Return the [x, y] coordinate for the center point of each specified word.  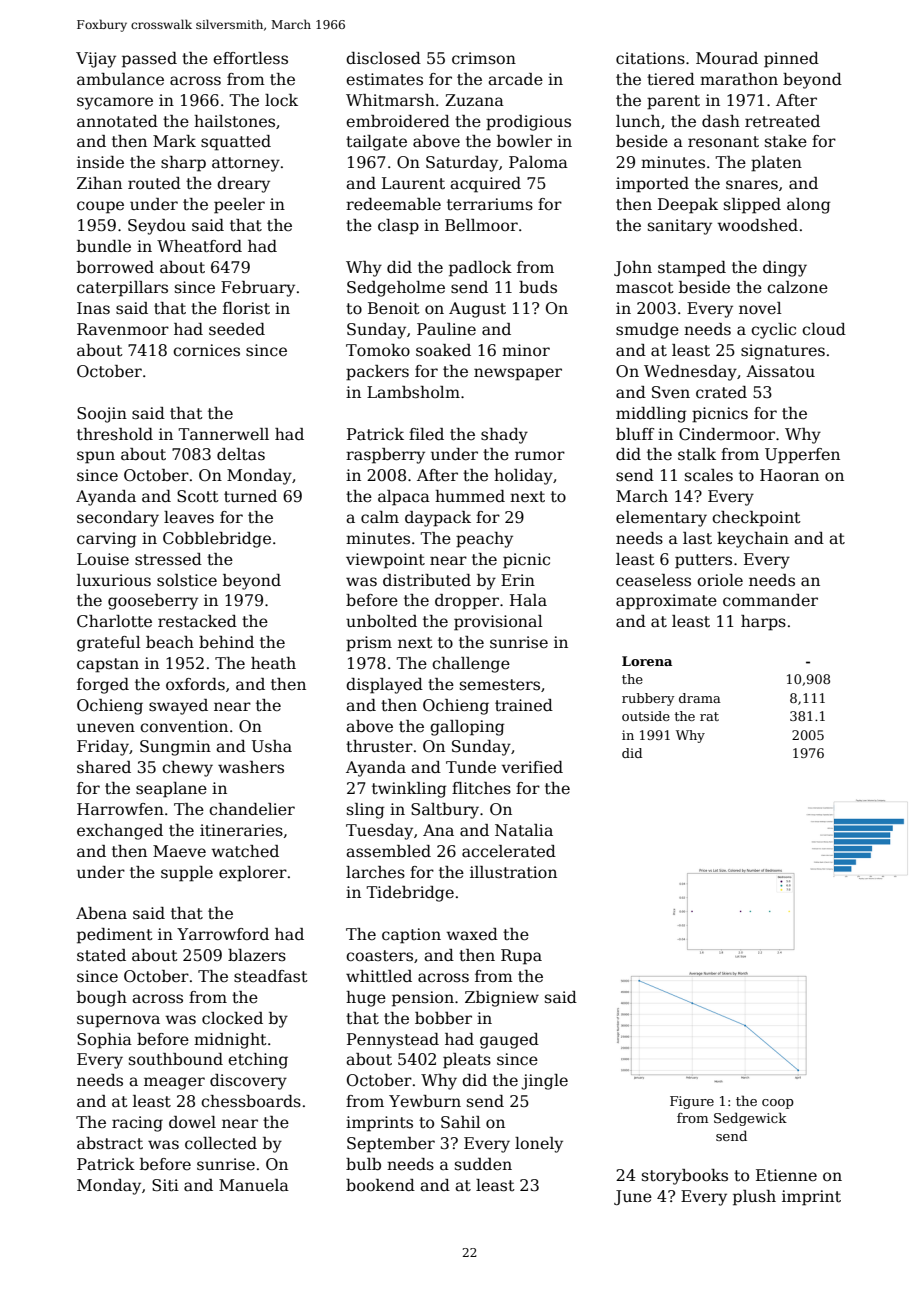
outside [646, 716]
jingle [544, 1082]
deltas [241, 454]
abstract [110, 1143]
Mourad [727, 58]
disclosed [383, 58]
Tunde [471, 767]
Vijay [96, 60]
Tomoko [378, 350]
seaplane [171, 790]
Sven [671, 392]
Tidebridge [410, 894]
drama [700, 698]
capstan [108, 665]
